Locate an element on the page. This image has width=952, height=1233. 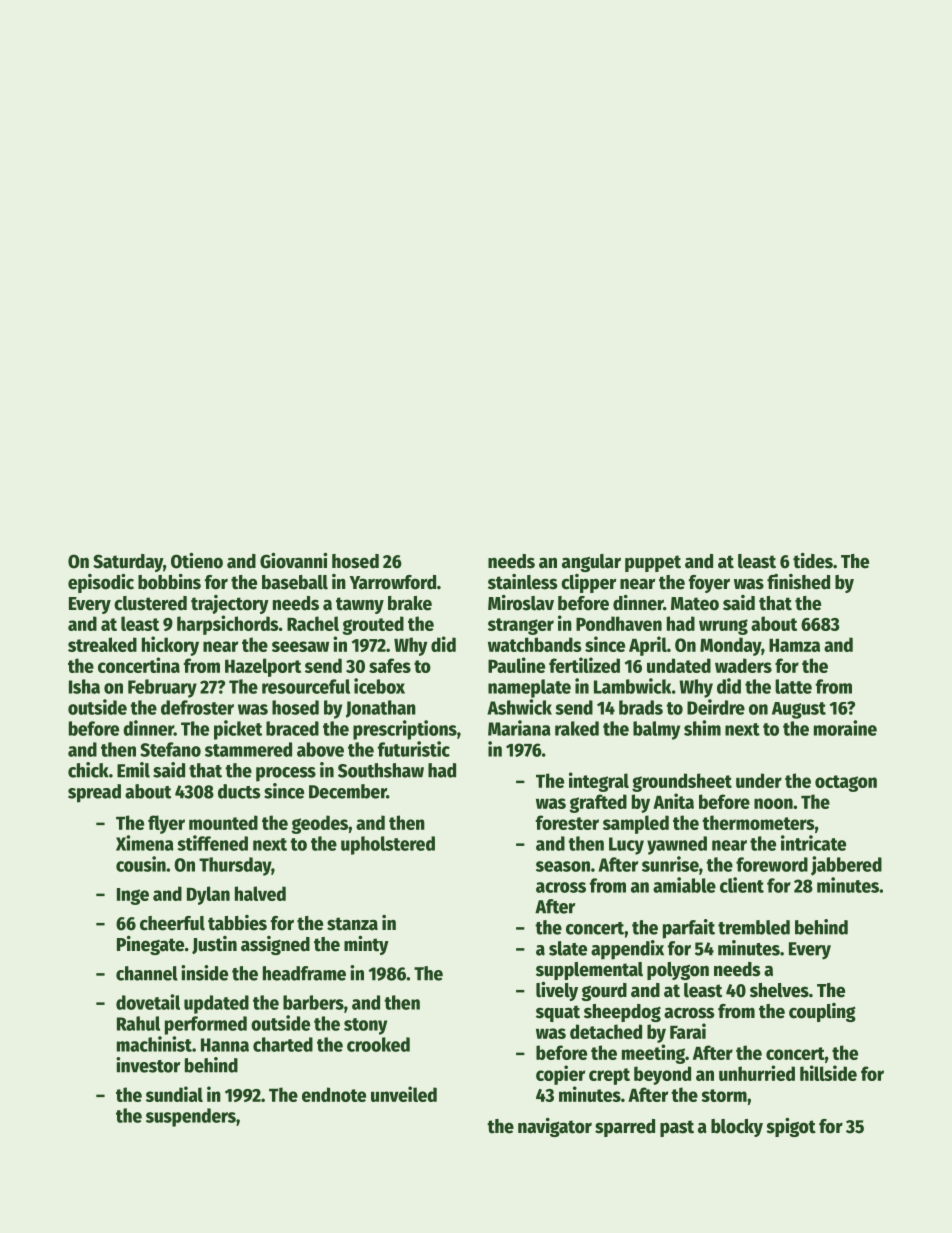
unveiled is located at coordinates (404, 1094).
